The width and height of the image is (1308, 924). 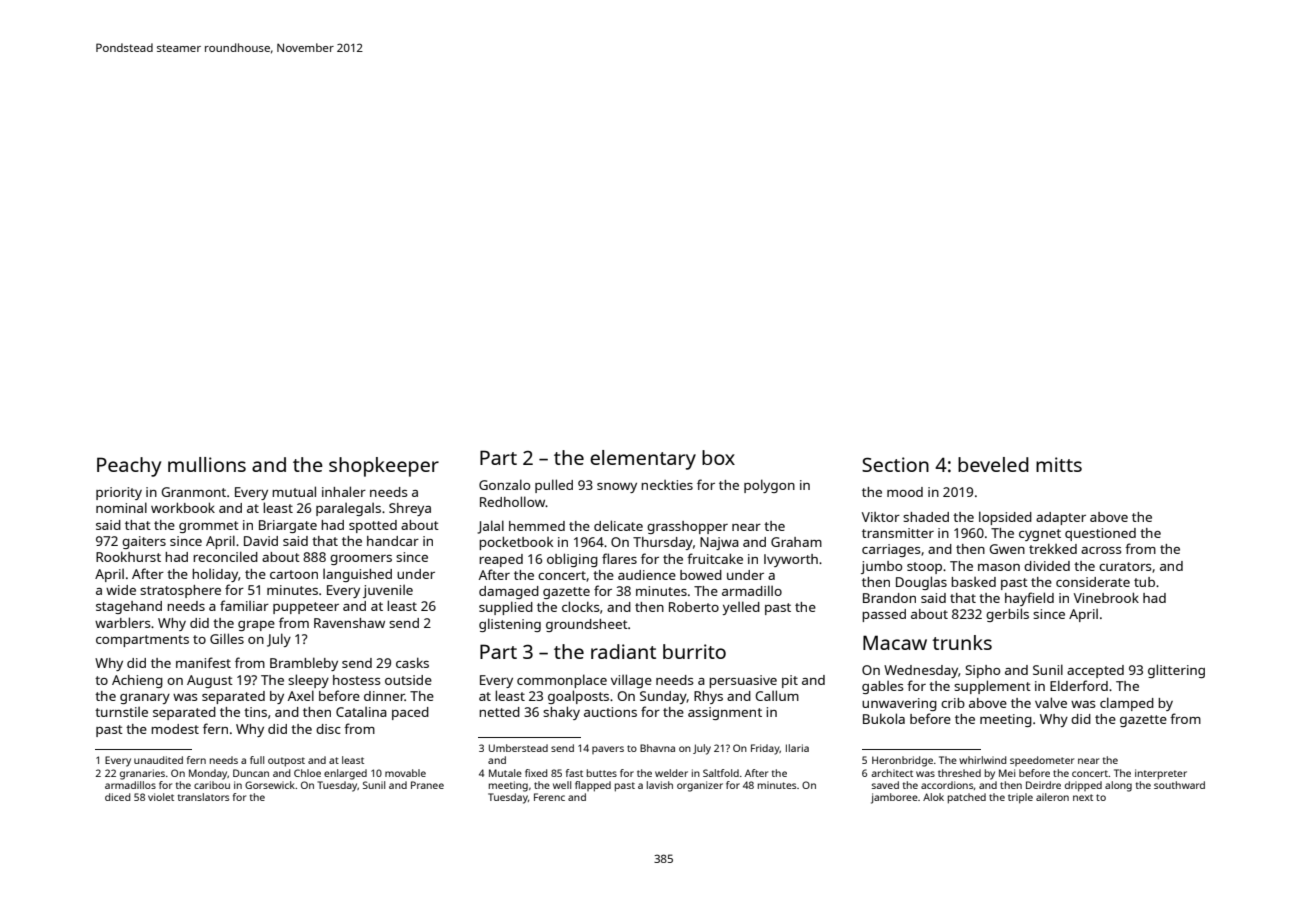 I want to click on glistening, so click(x=510, y=625).
